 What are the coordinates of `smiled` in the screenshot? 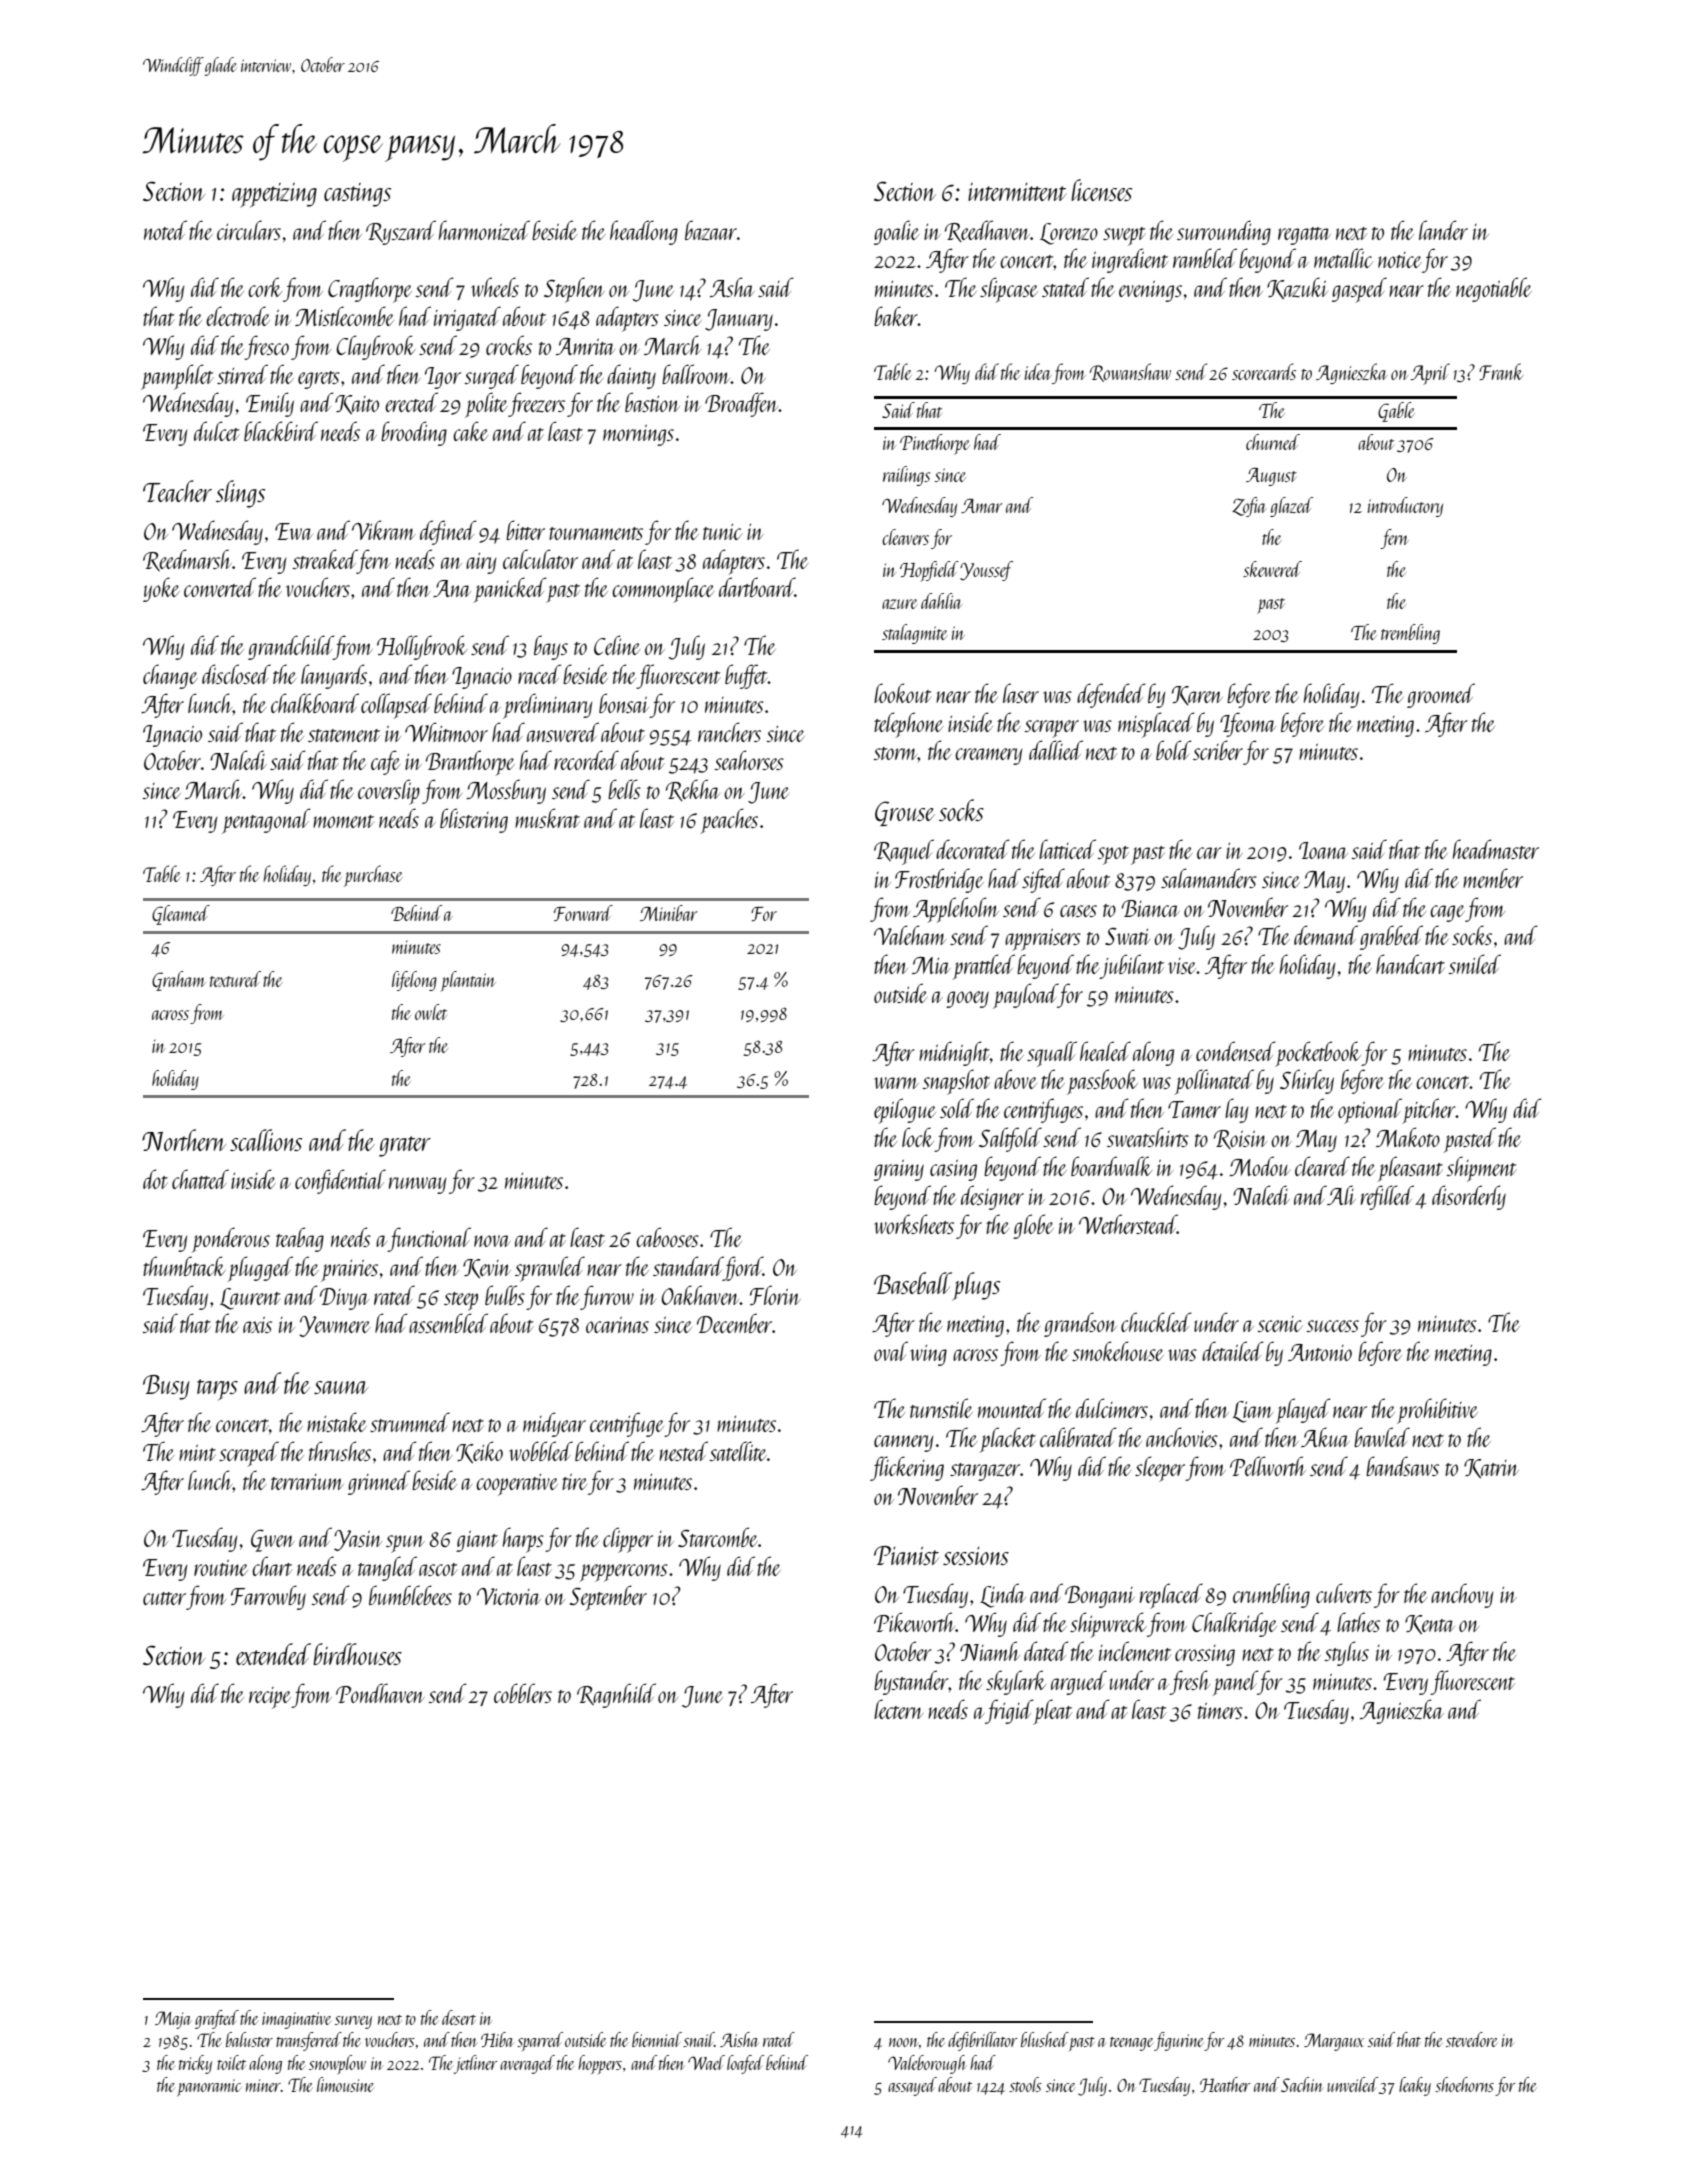 It's located at (1474, 964).
